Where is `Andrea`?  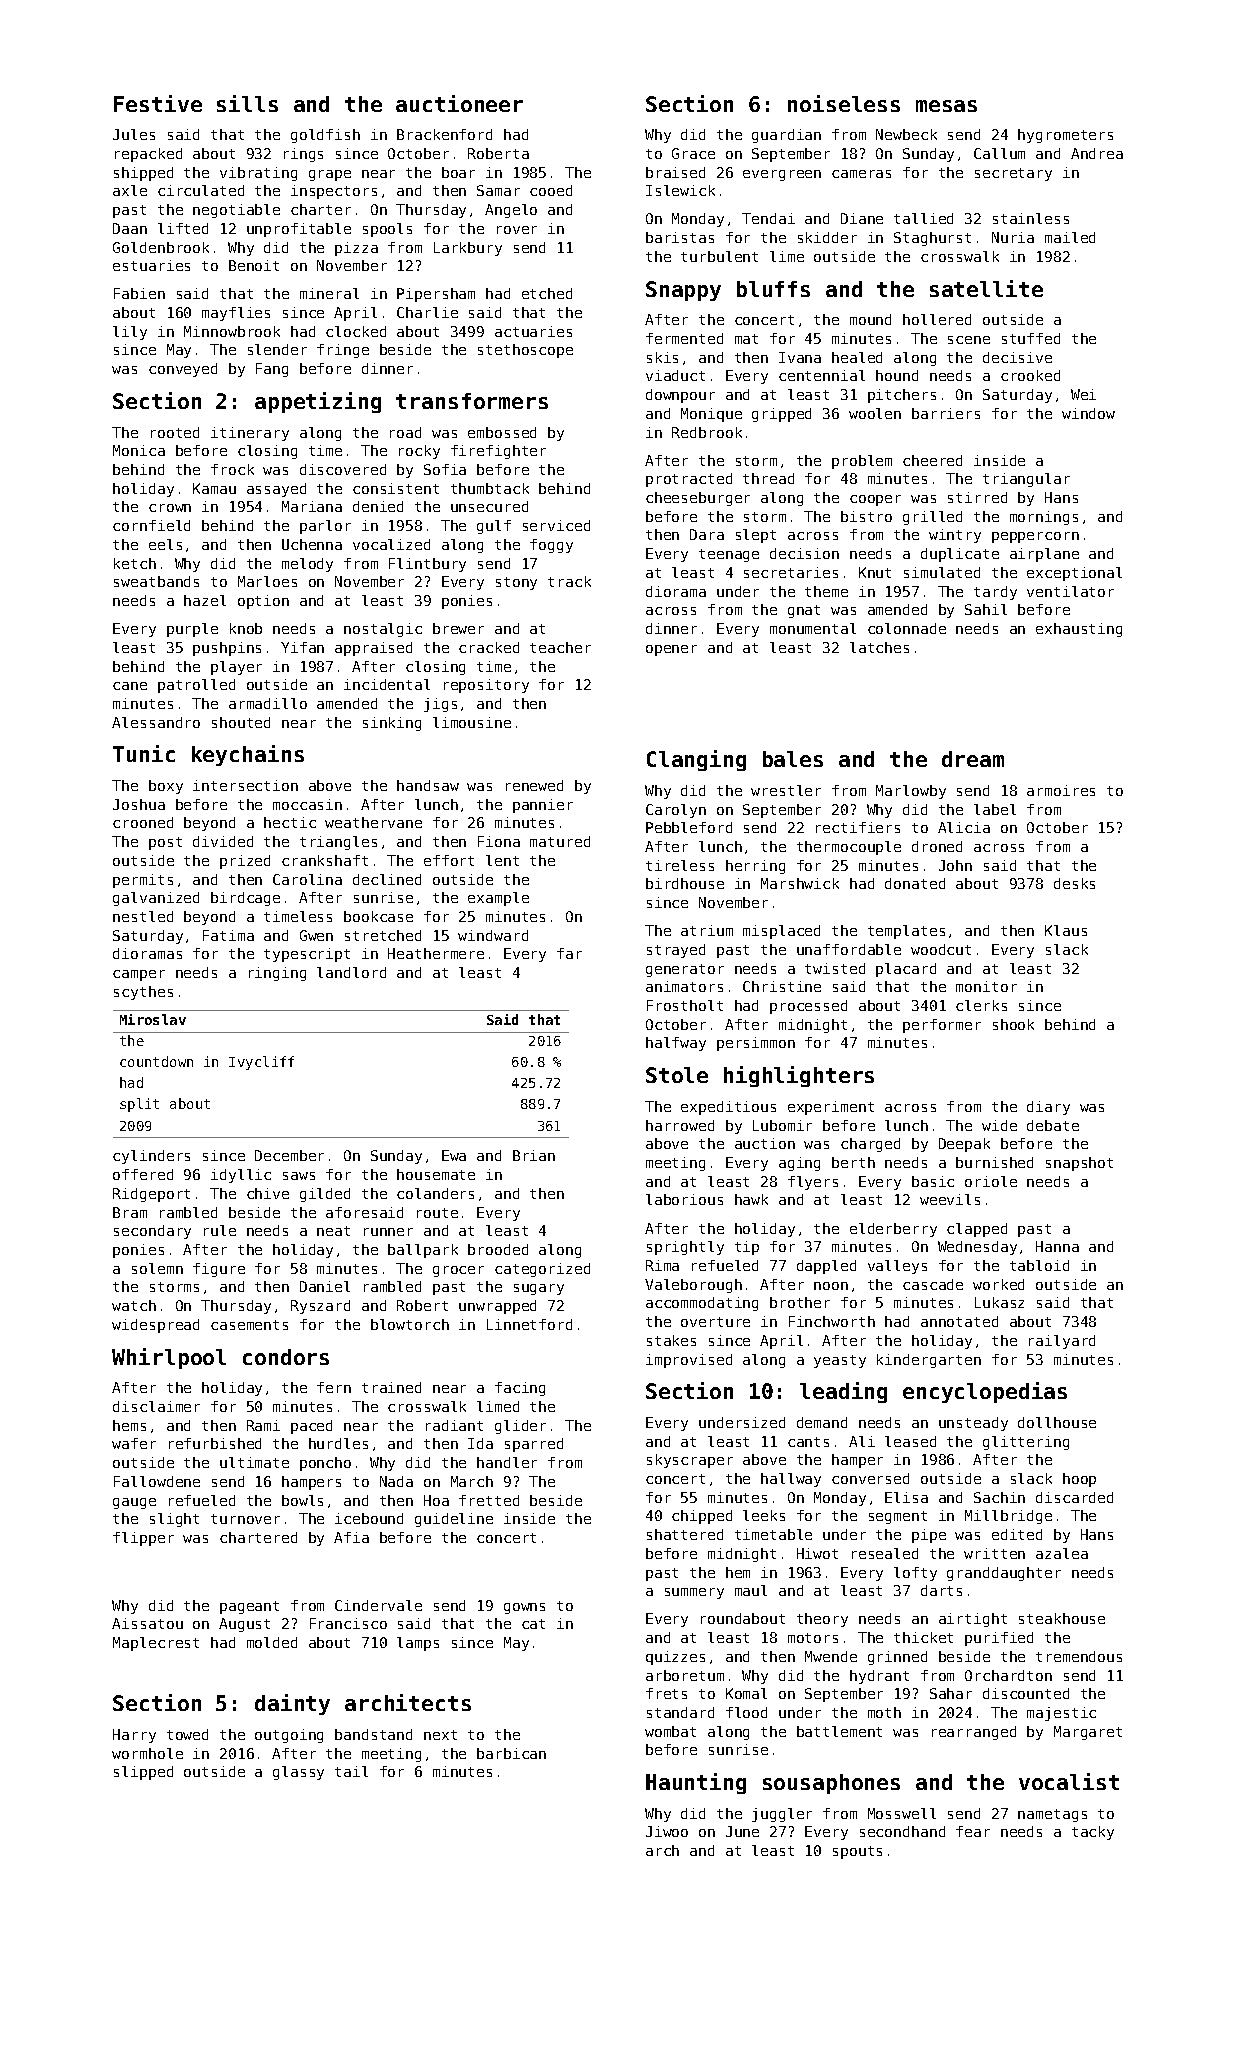 Andrea is located at coordinates (1097, 153).
